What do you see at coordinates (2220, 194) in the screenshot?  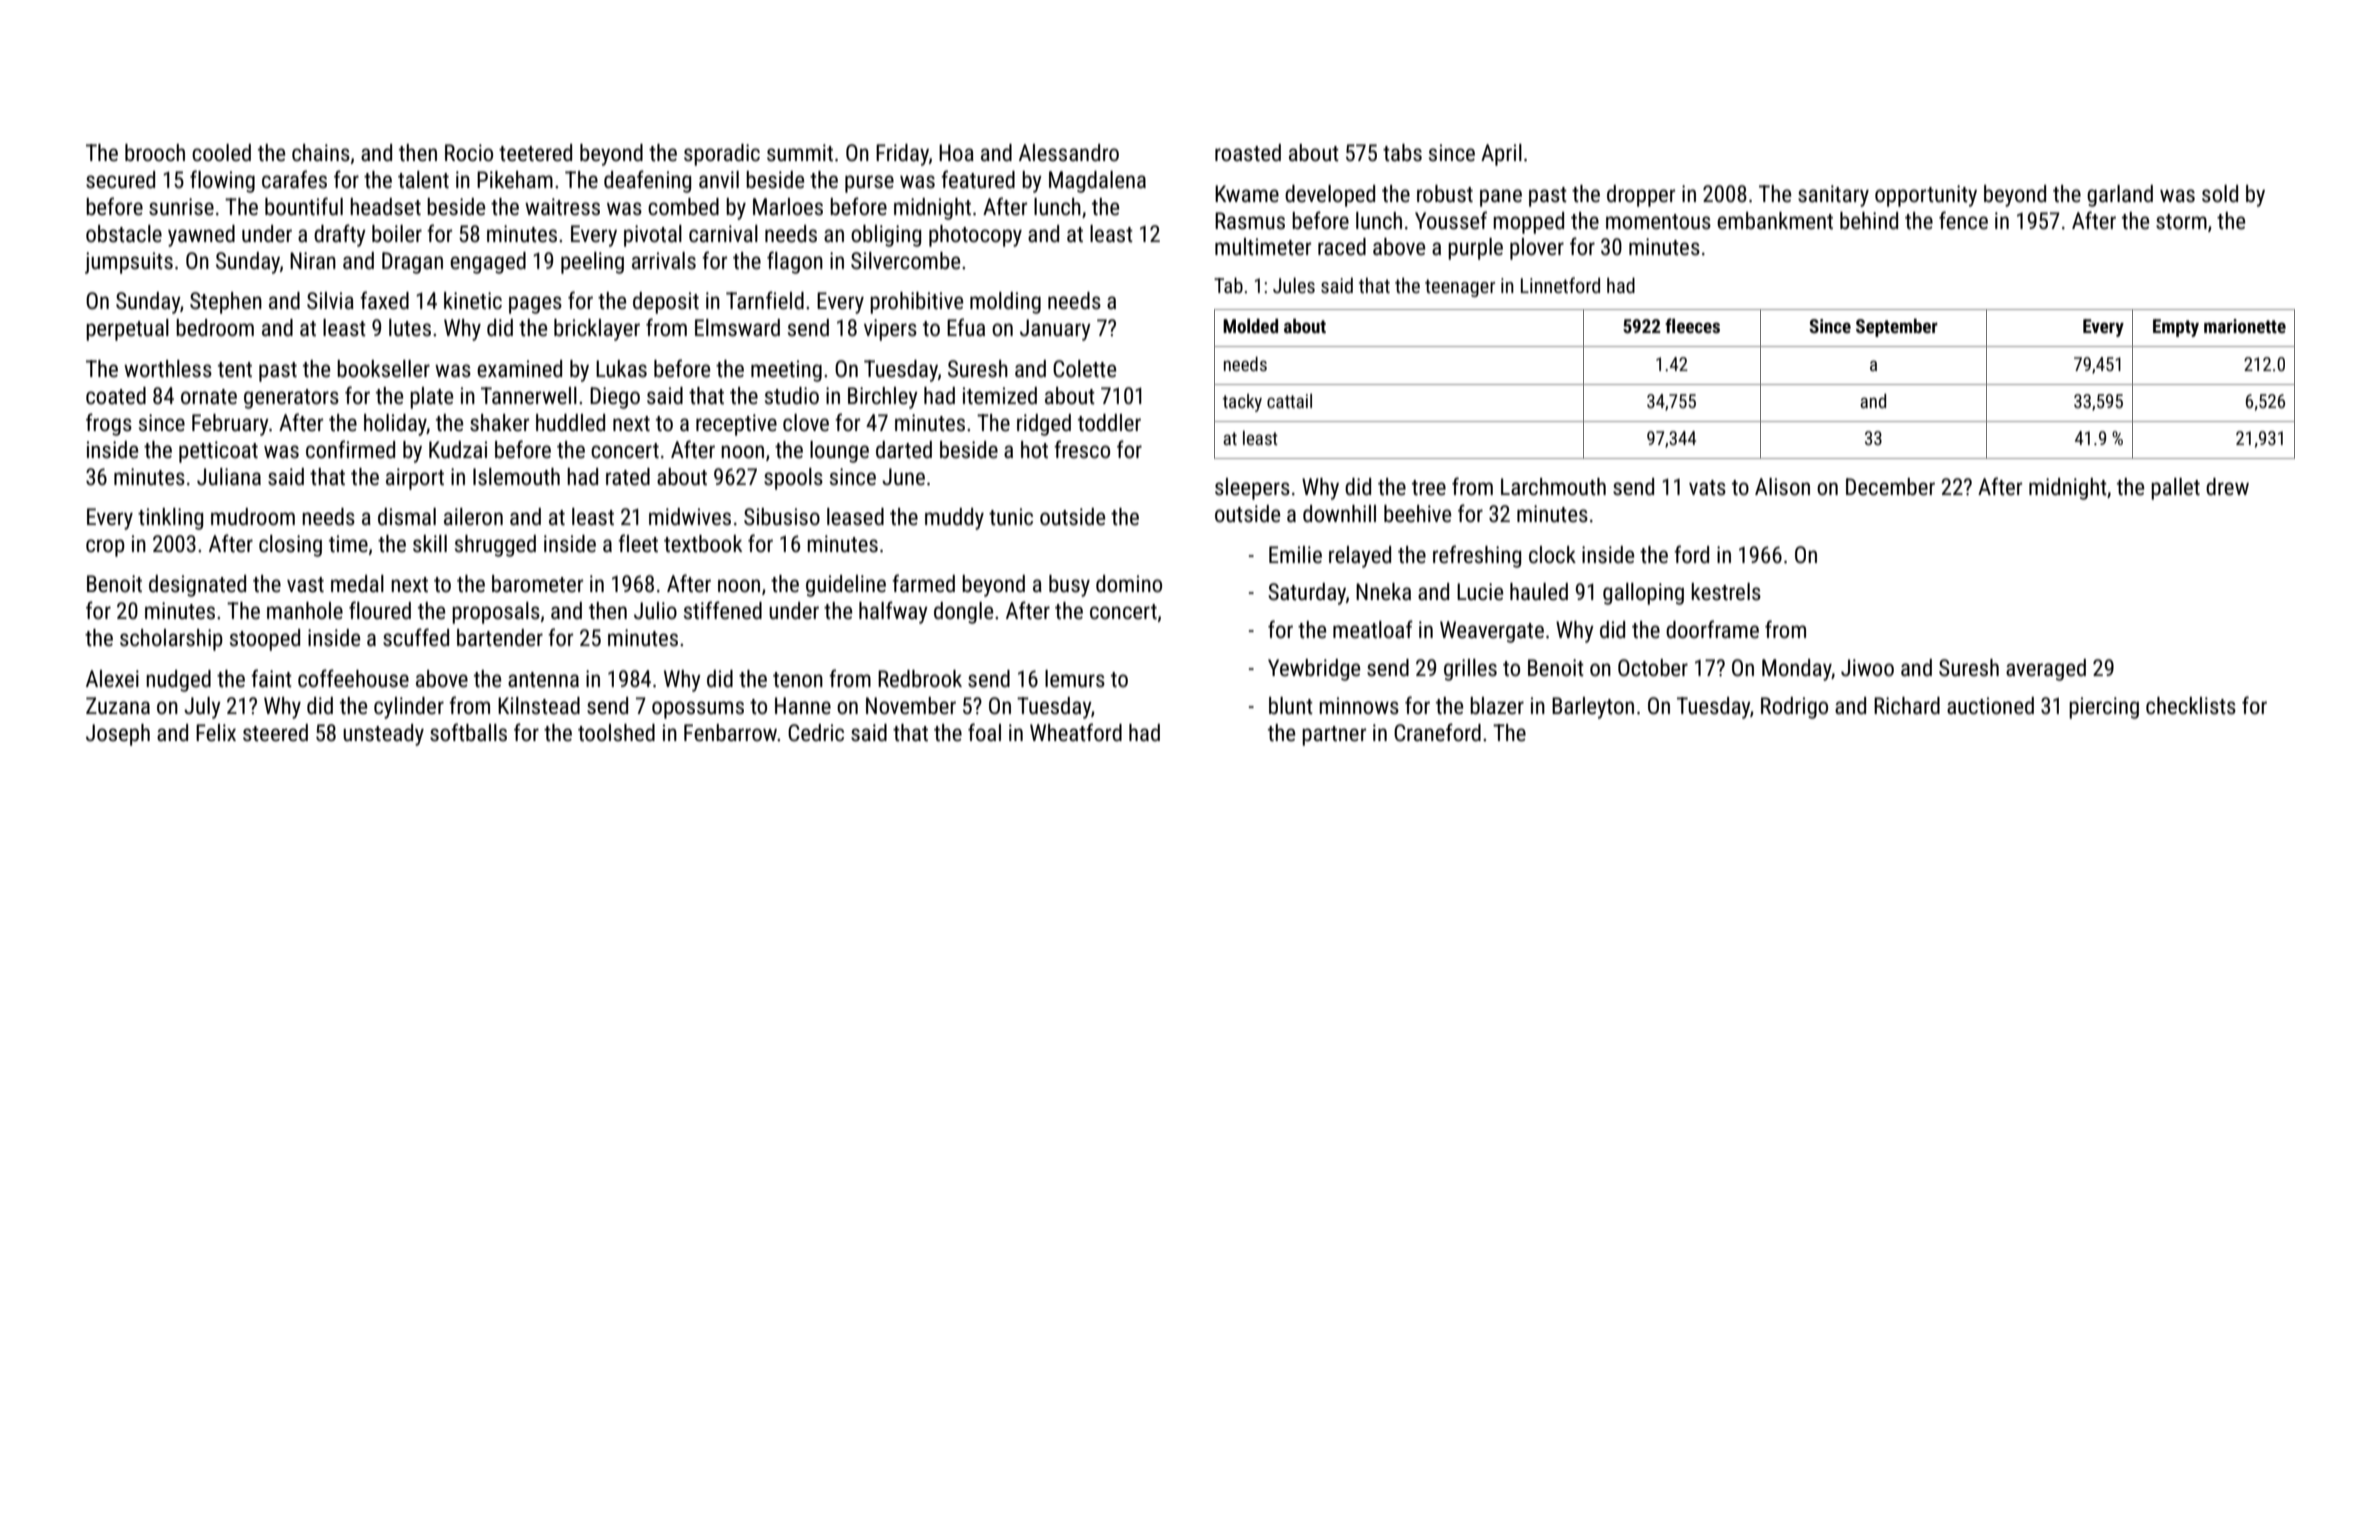 I see `sold` at bounding box center [2220, 194].
